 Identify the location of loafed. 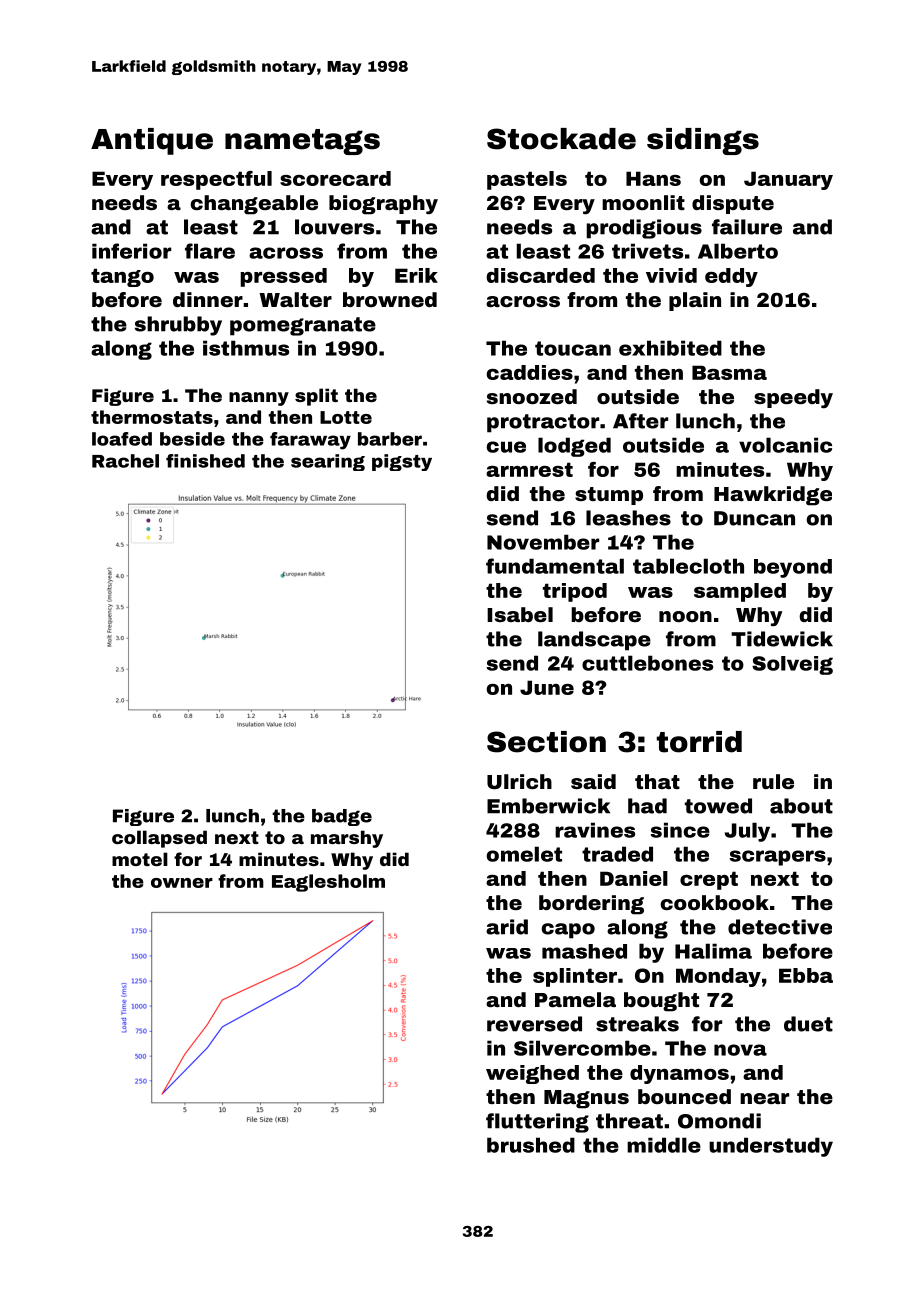
(122, 439).
